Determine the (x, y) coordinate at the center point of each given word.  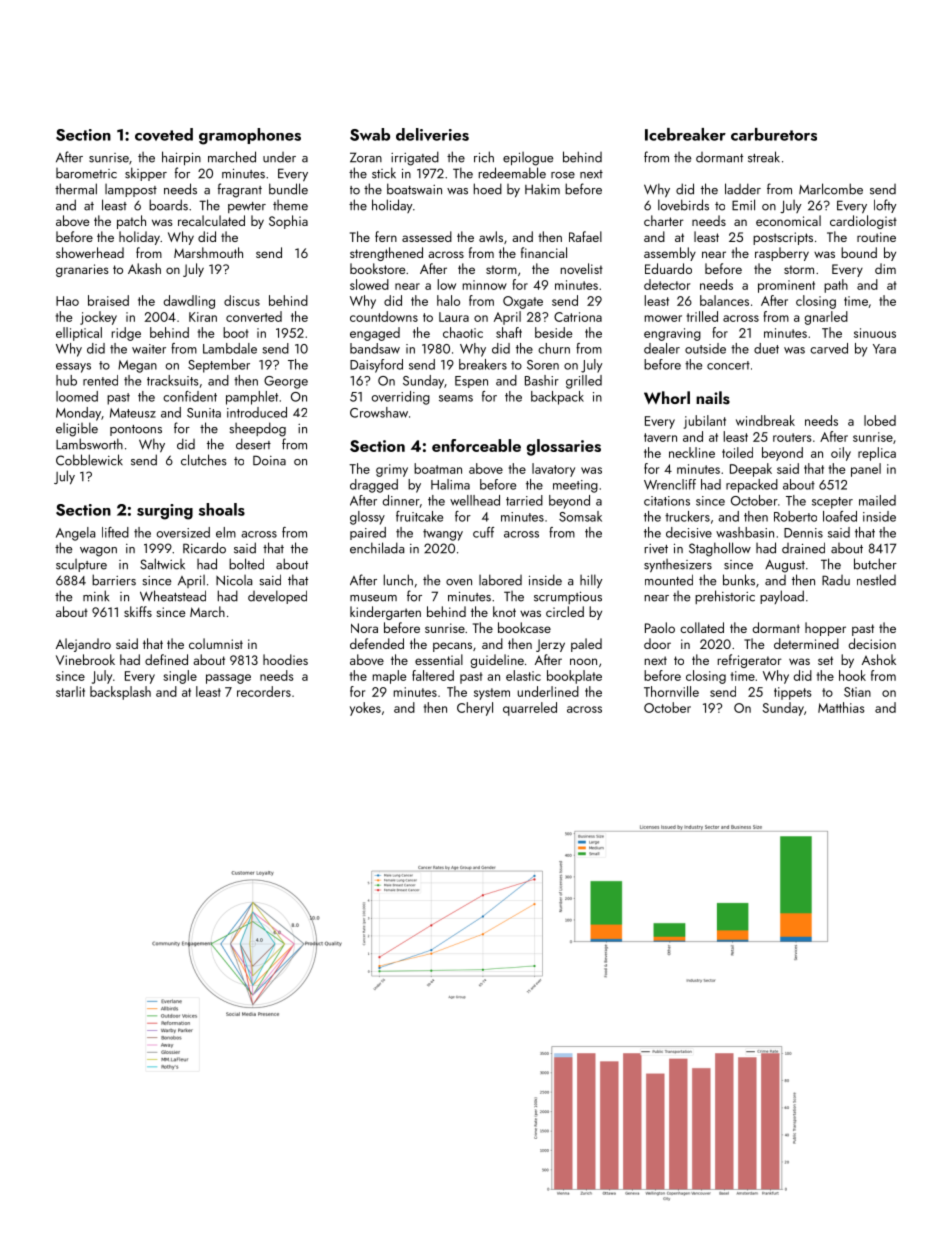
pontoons (136, 430)
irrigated (415, 158)
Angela (75, 534)
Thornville (671, 691)
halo (448, 300)
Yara (884, 349)
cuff (483, 532)
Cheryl (475, 709)
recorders (264, 691)
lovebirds (683, 205)
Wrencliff (670, 484)
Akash (144, 268)
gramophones (250, 136)
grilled (584, 382)
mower (663, 318)
